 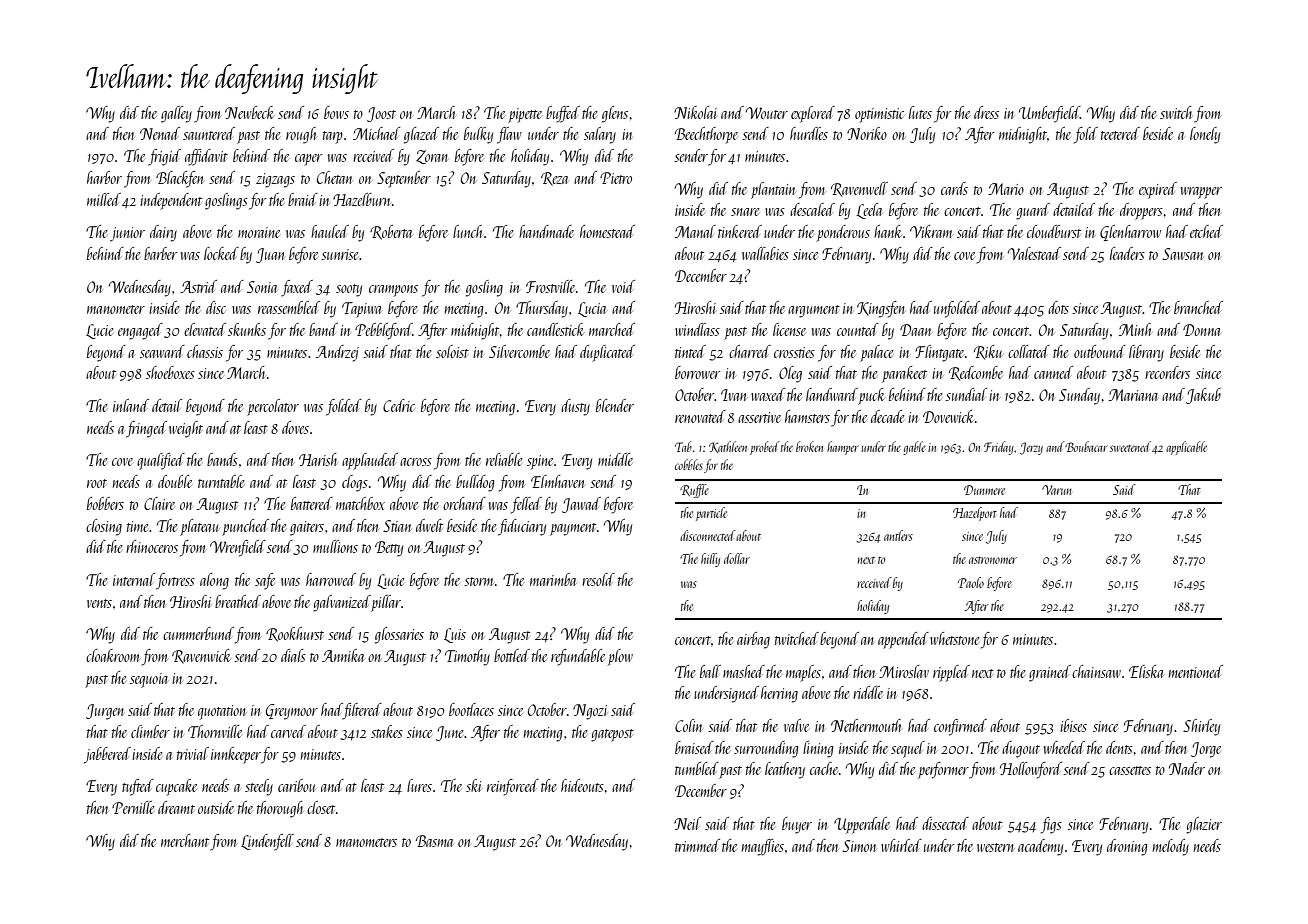 What do you see at coordinates (267, 842) in the document?
I see `Lindenfell` at bounding box center [267, 842].
